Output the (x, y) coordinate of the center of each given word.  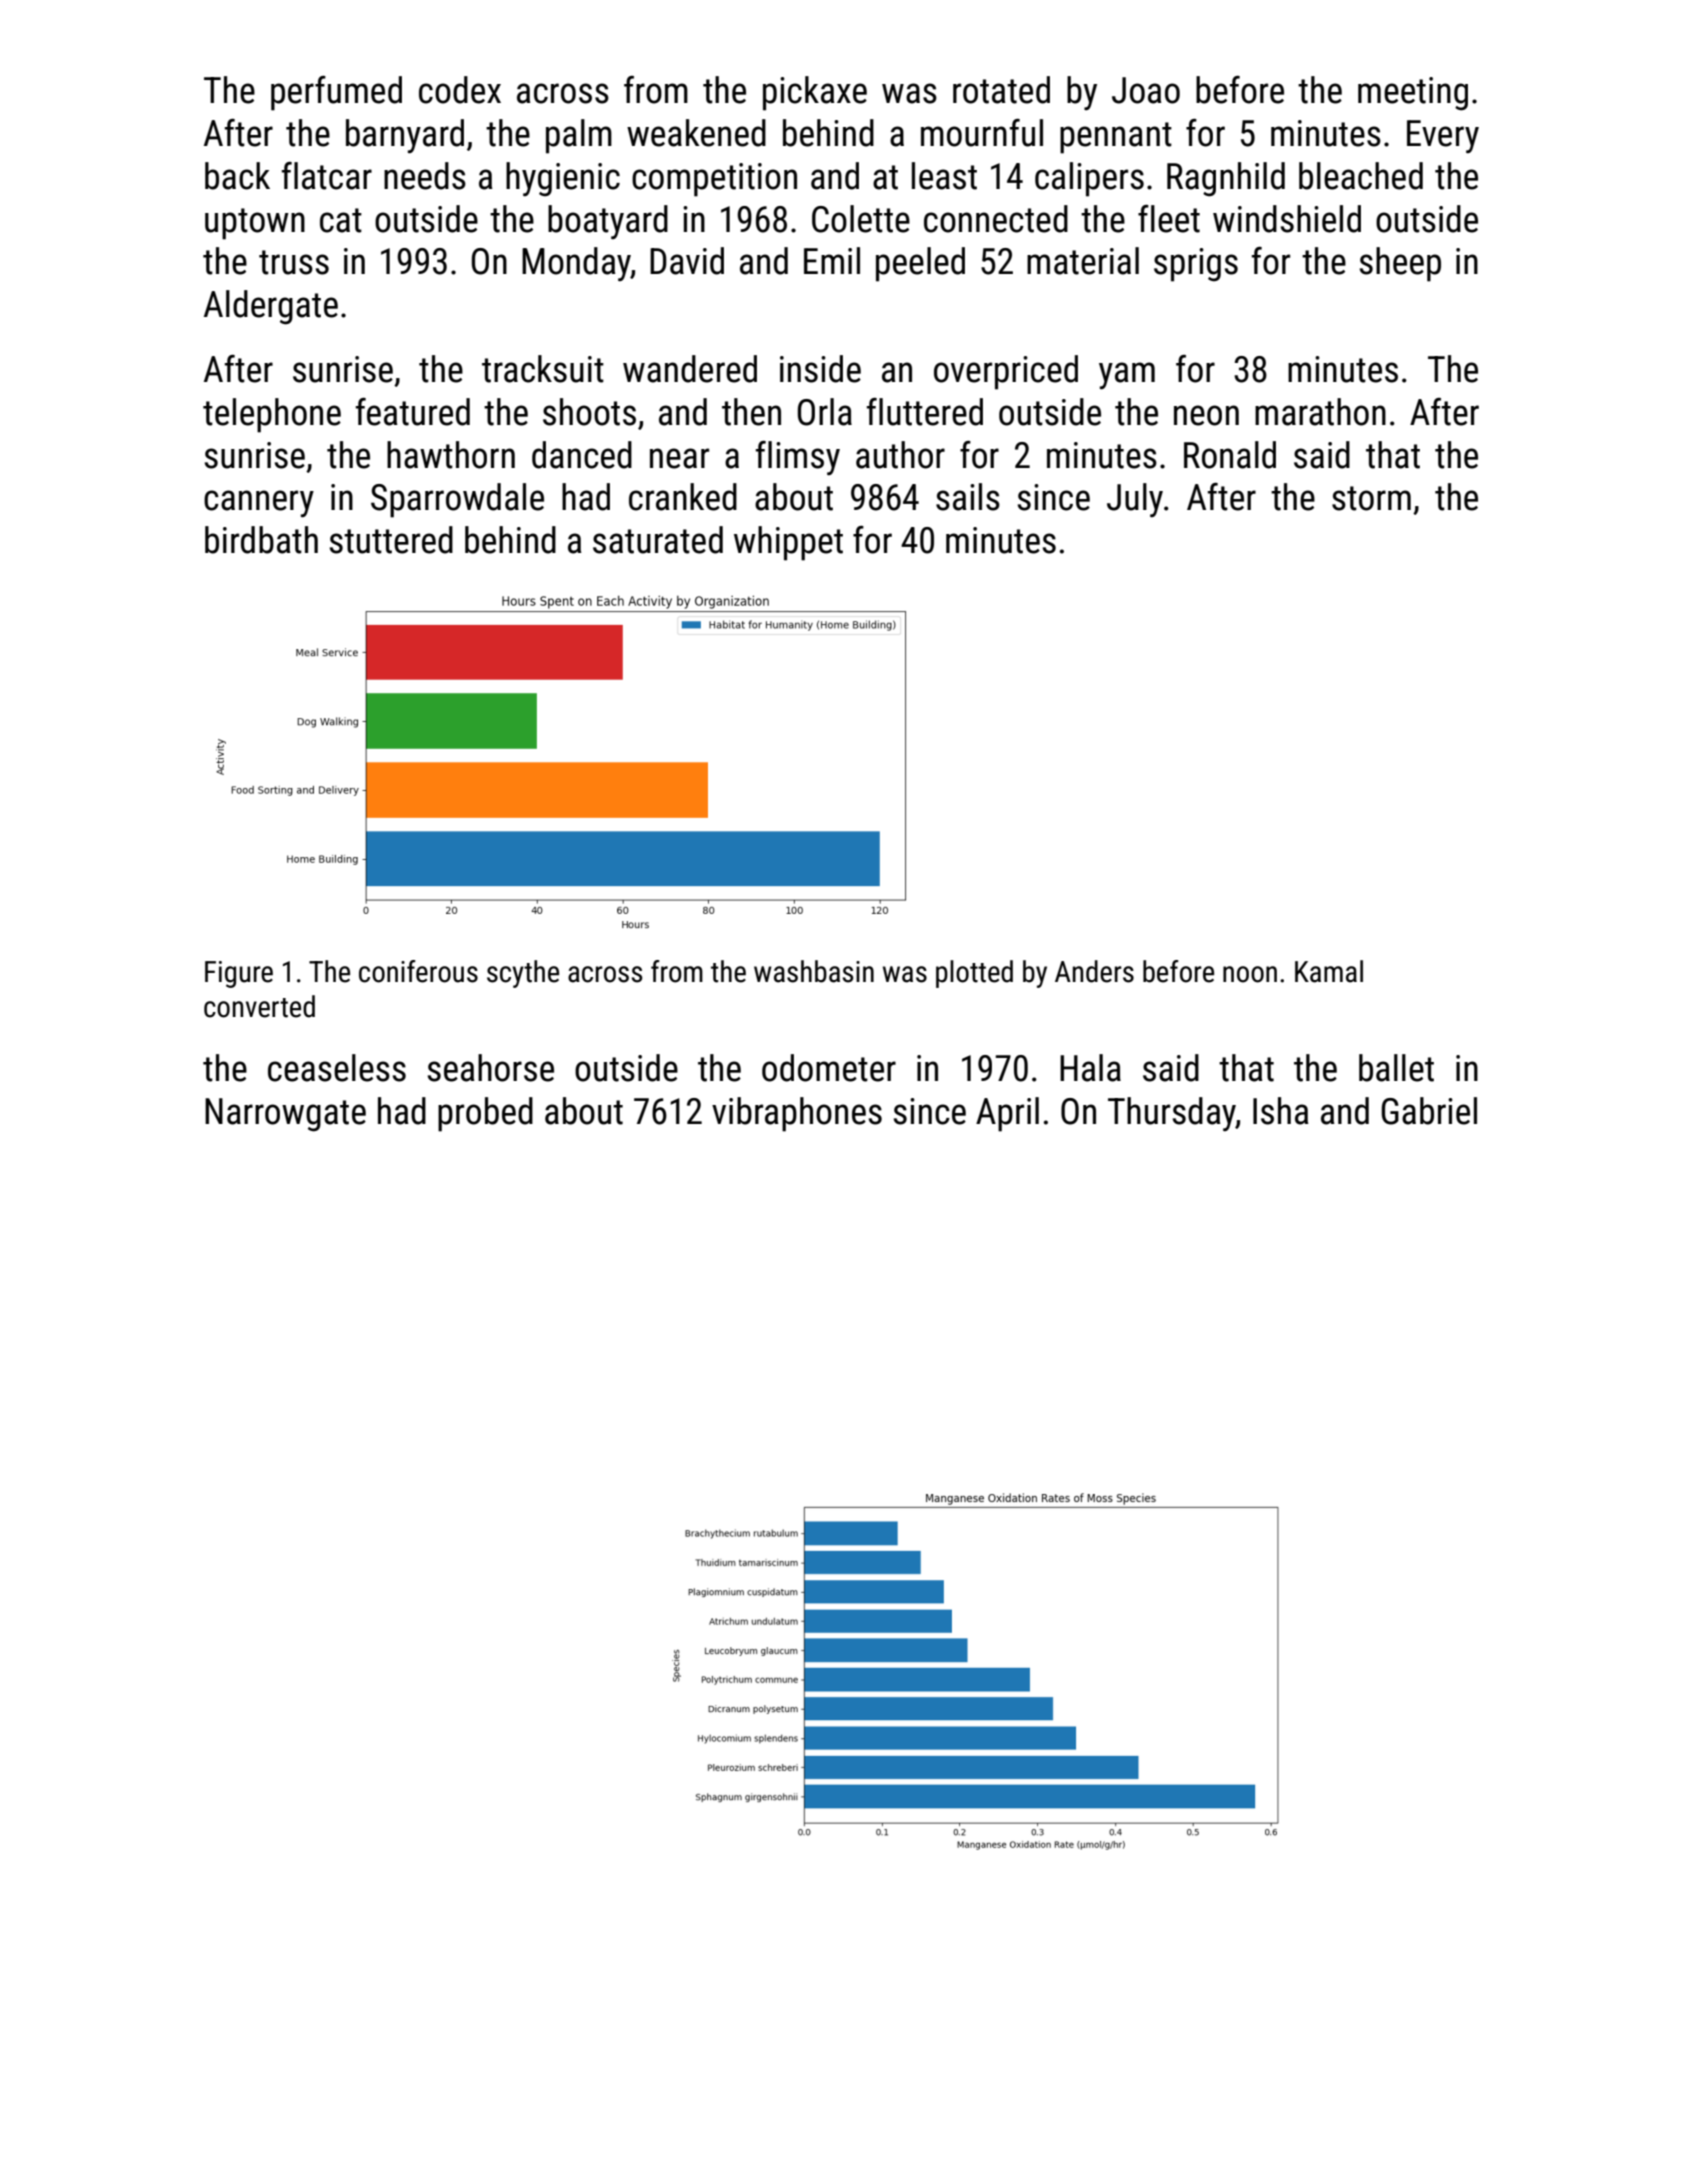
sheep (1400, 264)
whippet (788, 543)
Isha (1281, 1111)
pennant (1116, 138)
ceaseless (337, 1068)
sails (968, 497)
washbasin (814, 971)
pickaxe (815, 93)
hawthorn (451, 455)
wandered (690, 369)
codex (460, 90)
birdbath (261, 540)
